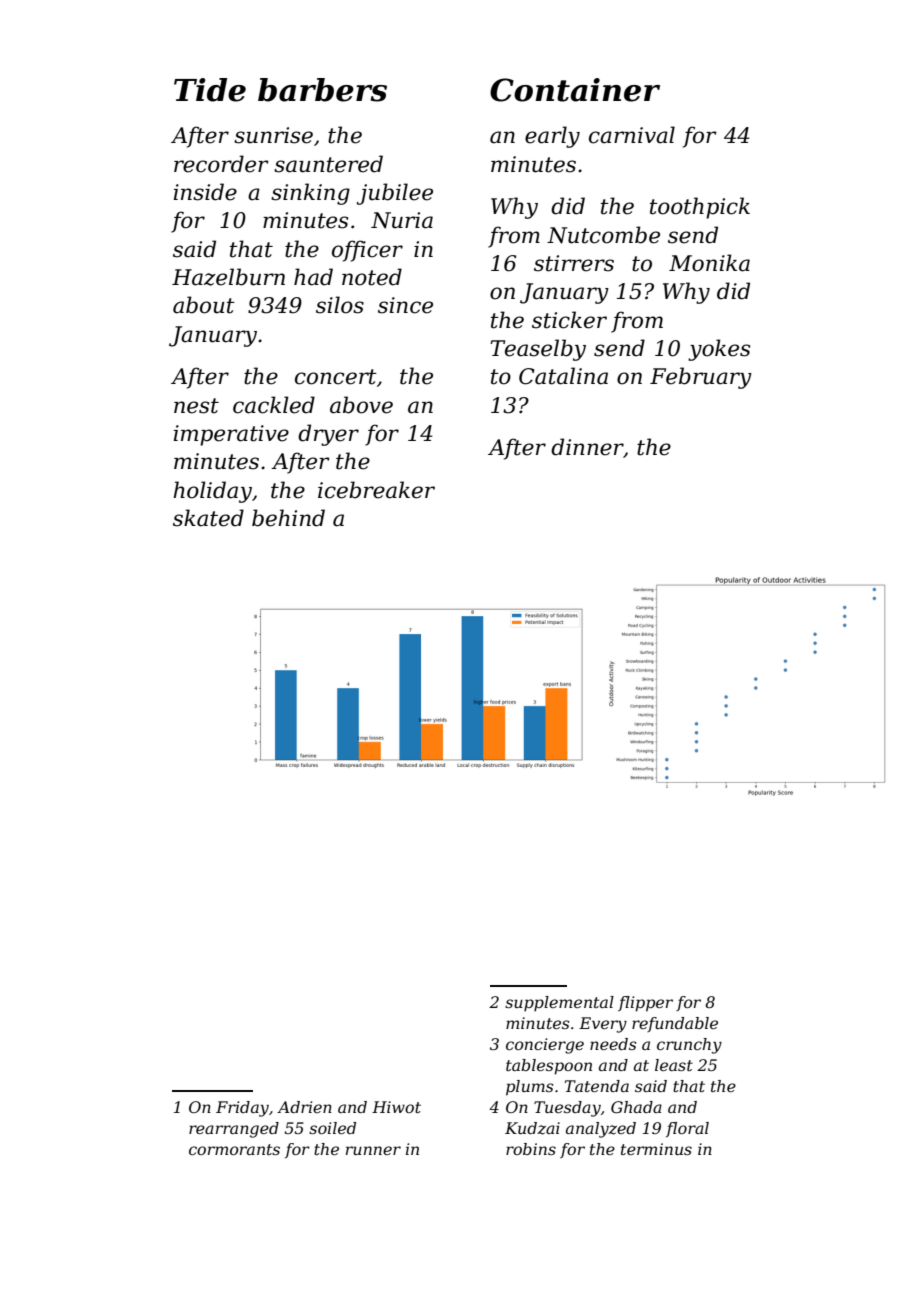 This document has height=1311, width=924. What do you see at coordinates (587, 448) in the document?
I see `dinner` at bounding box center [587, 448].
